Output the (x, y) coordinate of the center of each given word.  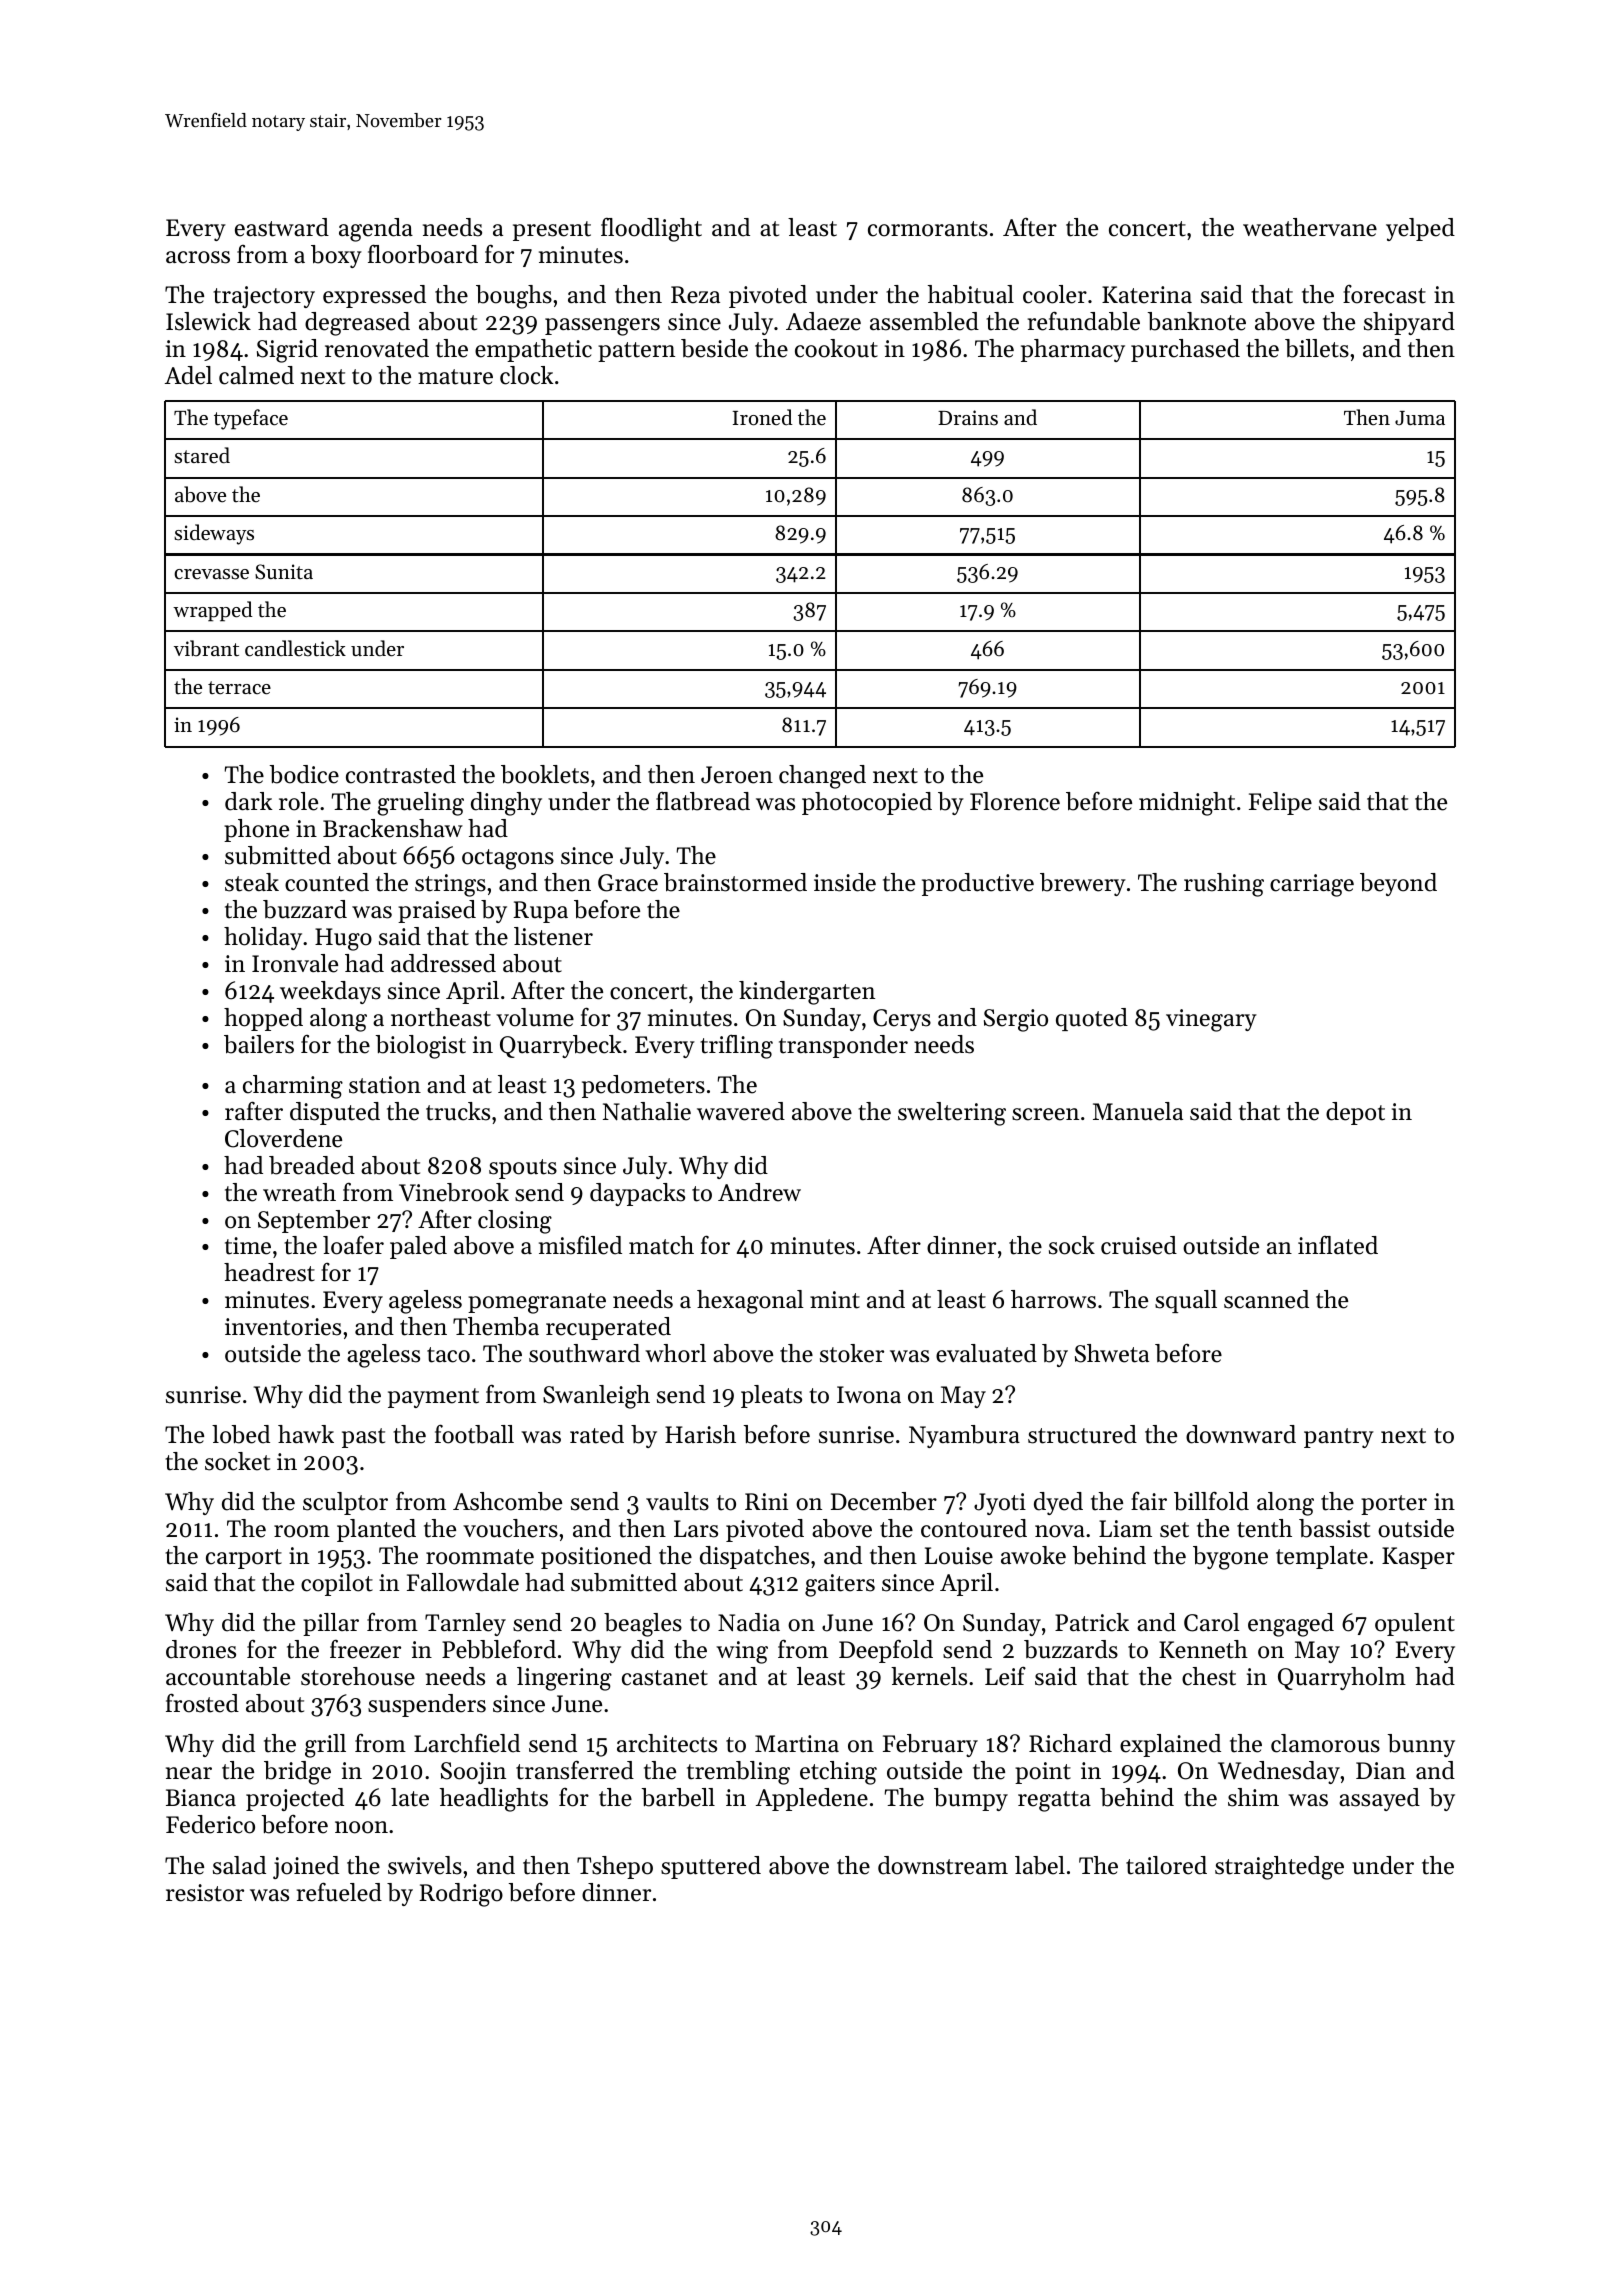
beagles (643, 1625)
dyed (1058, 1503)
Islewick (208, 321)
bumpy (971, 1799)
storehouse (358, 1676)
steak (252, 882)
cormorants (928, 229)
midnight (1187, 804)
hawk (306, 1434)
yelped (1420, 229)
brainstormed (735, 882)
